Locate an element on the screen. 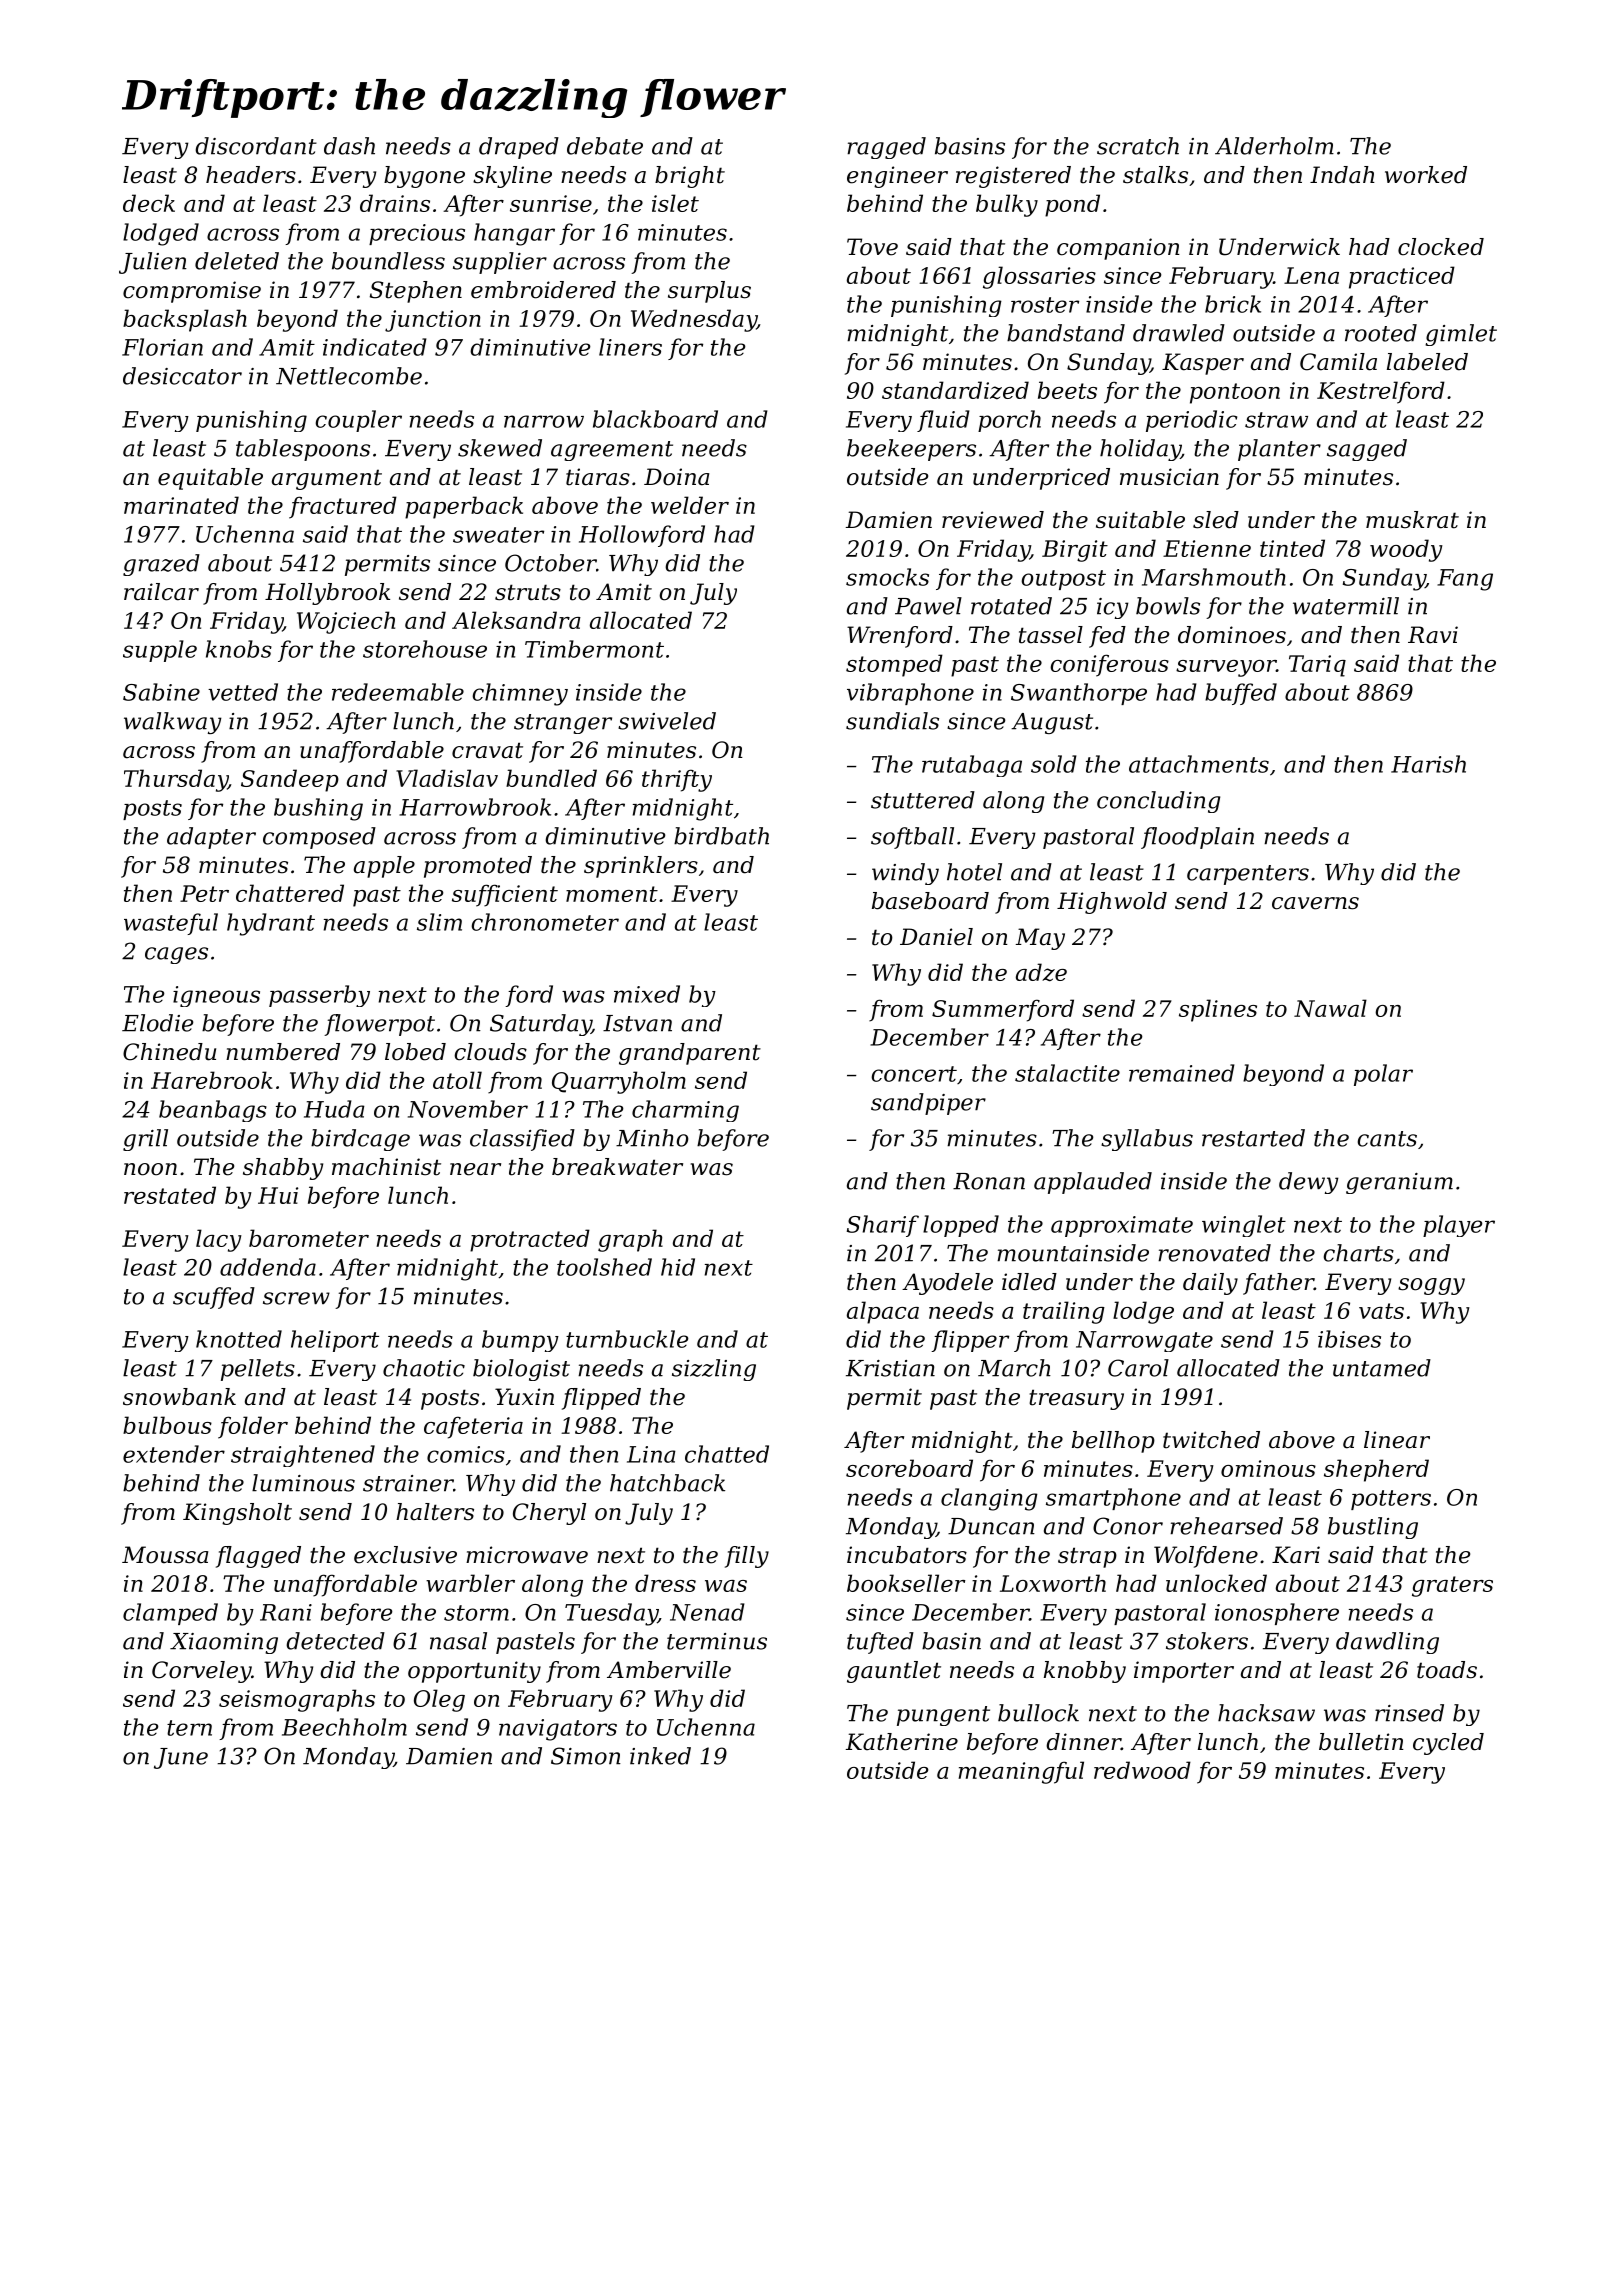 The image size is (1620, 2292). tinted is located at coordinates (1292, 548).
